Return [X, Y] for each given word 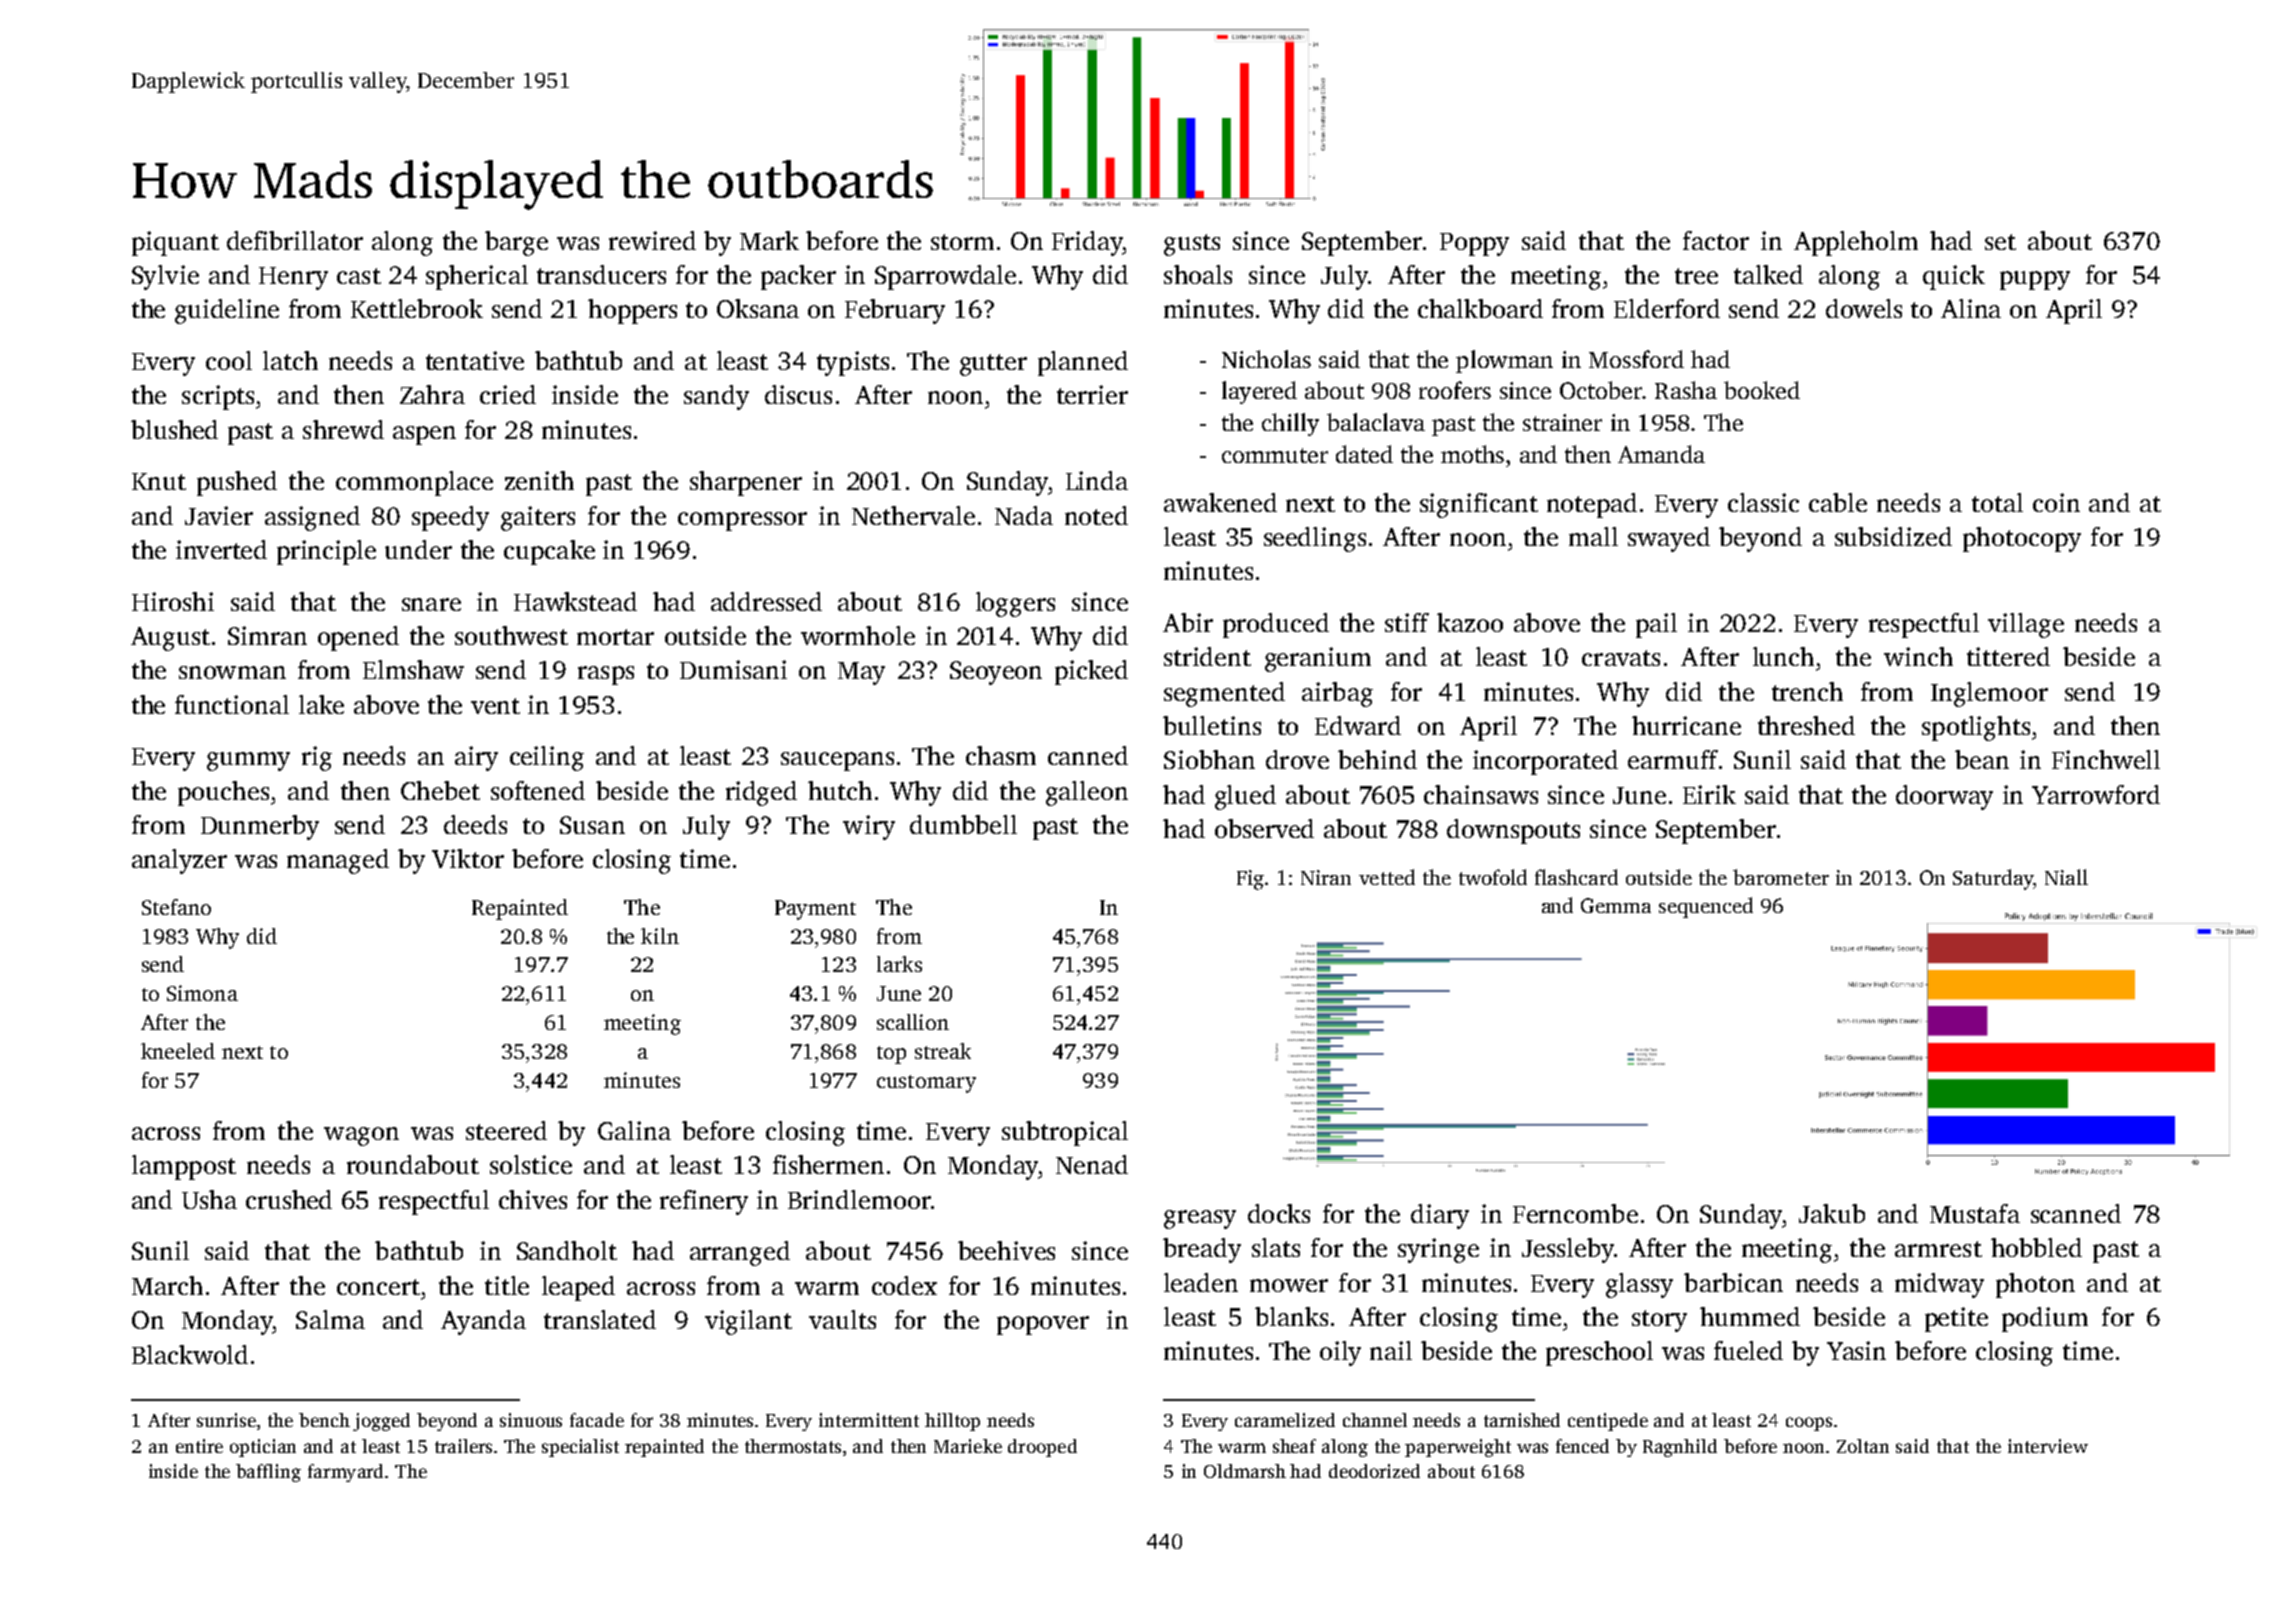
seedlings [1315, 539]
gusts [1192, 245]
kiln [660, 936]
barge [516, 243]
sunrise [226, 1420]
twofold [1493, 877]
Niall [2066, 877]
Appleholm [1856, 243]
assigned [312, 518]
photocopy [2022, 539]
